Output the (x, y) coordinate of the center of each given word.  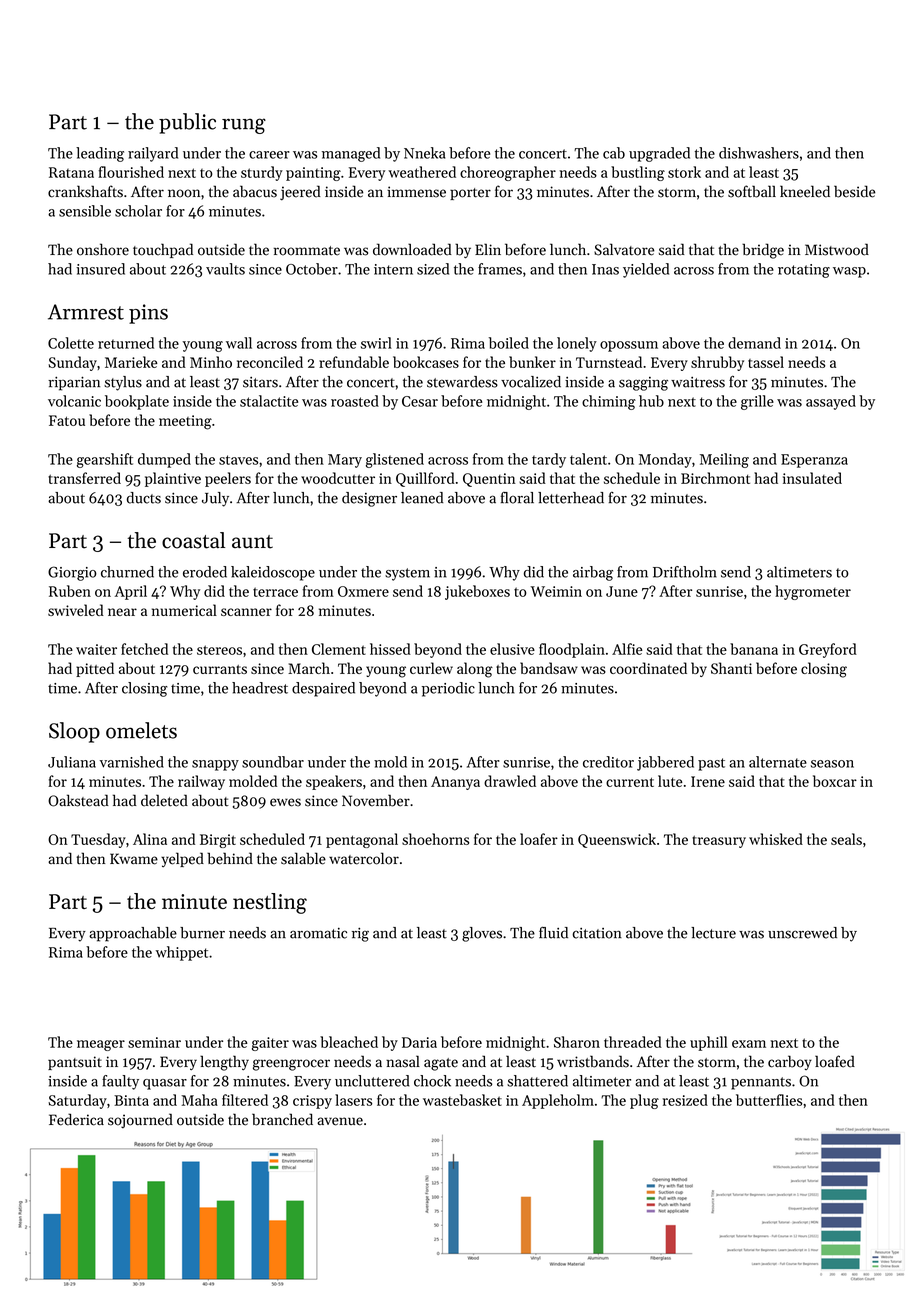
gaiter (270, 1044)
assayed (831, 402)
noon (184, 193)
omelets (141, 730)
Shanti (731, 668)
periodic (448, 689)
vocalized (531, 382)
